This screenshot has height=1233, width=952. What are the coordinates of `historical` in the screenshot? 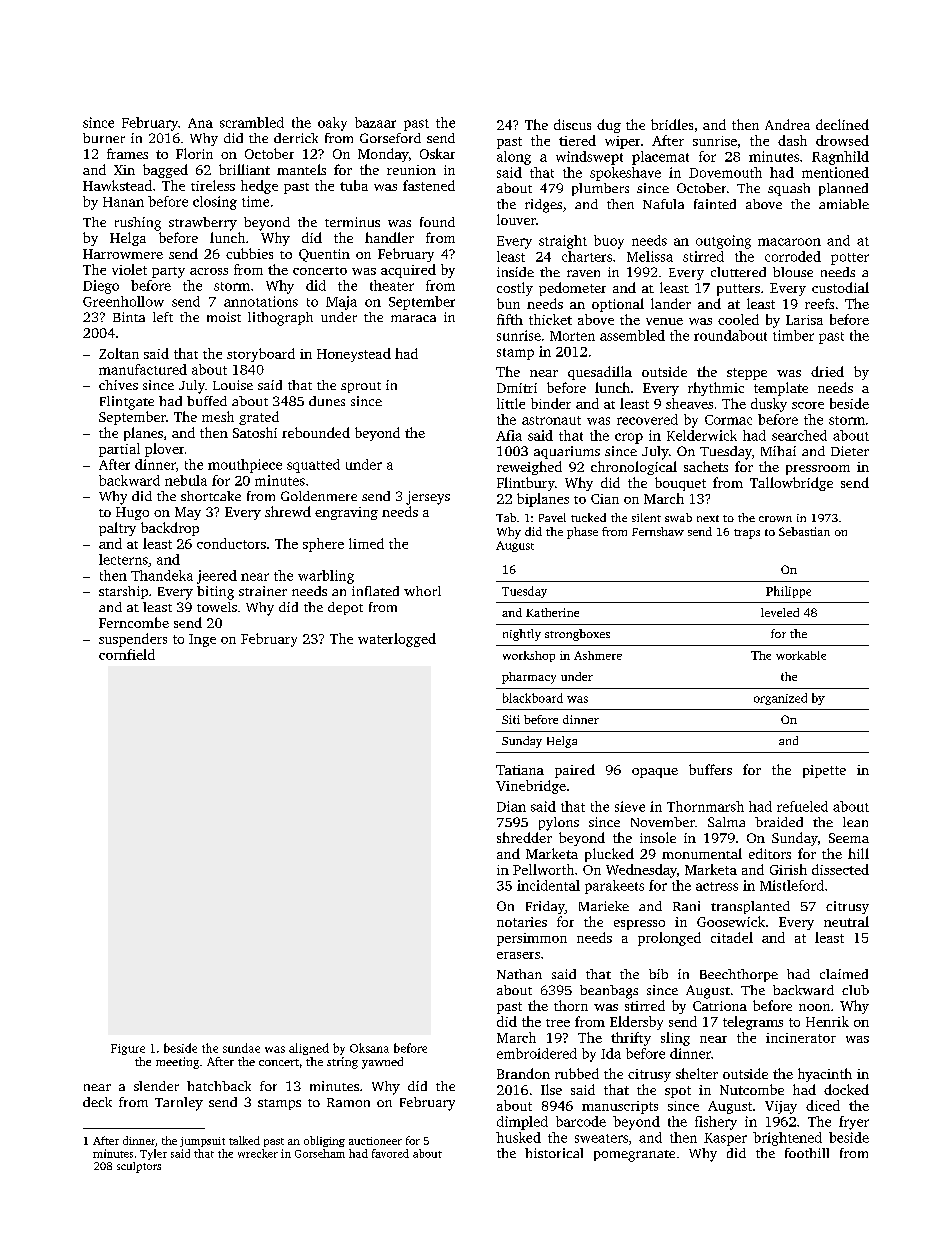 It's located at (554, 1153).
